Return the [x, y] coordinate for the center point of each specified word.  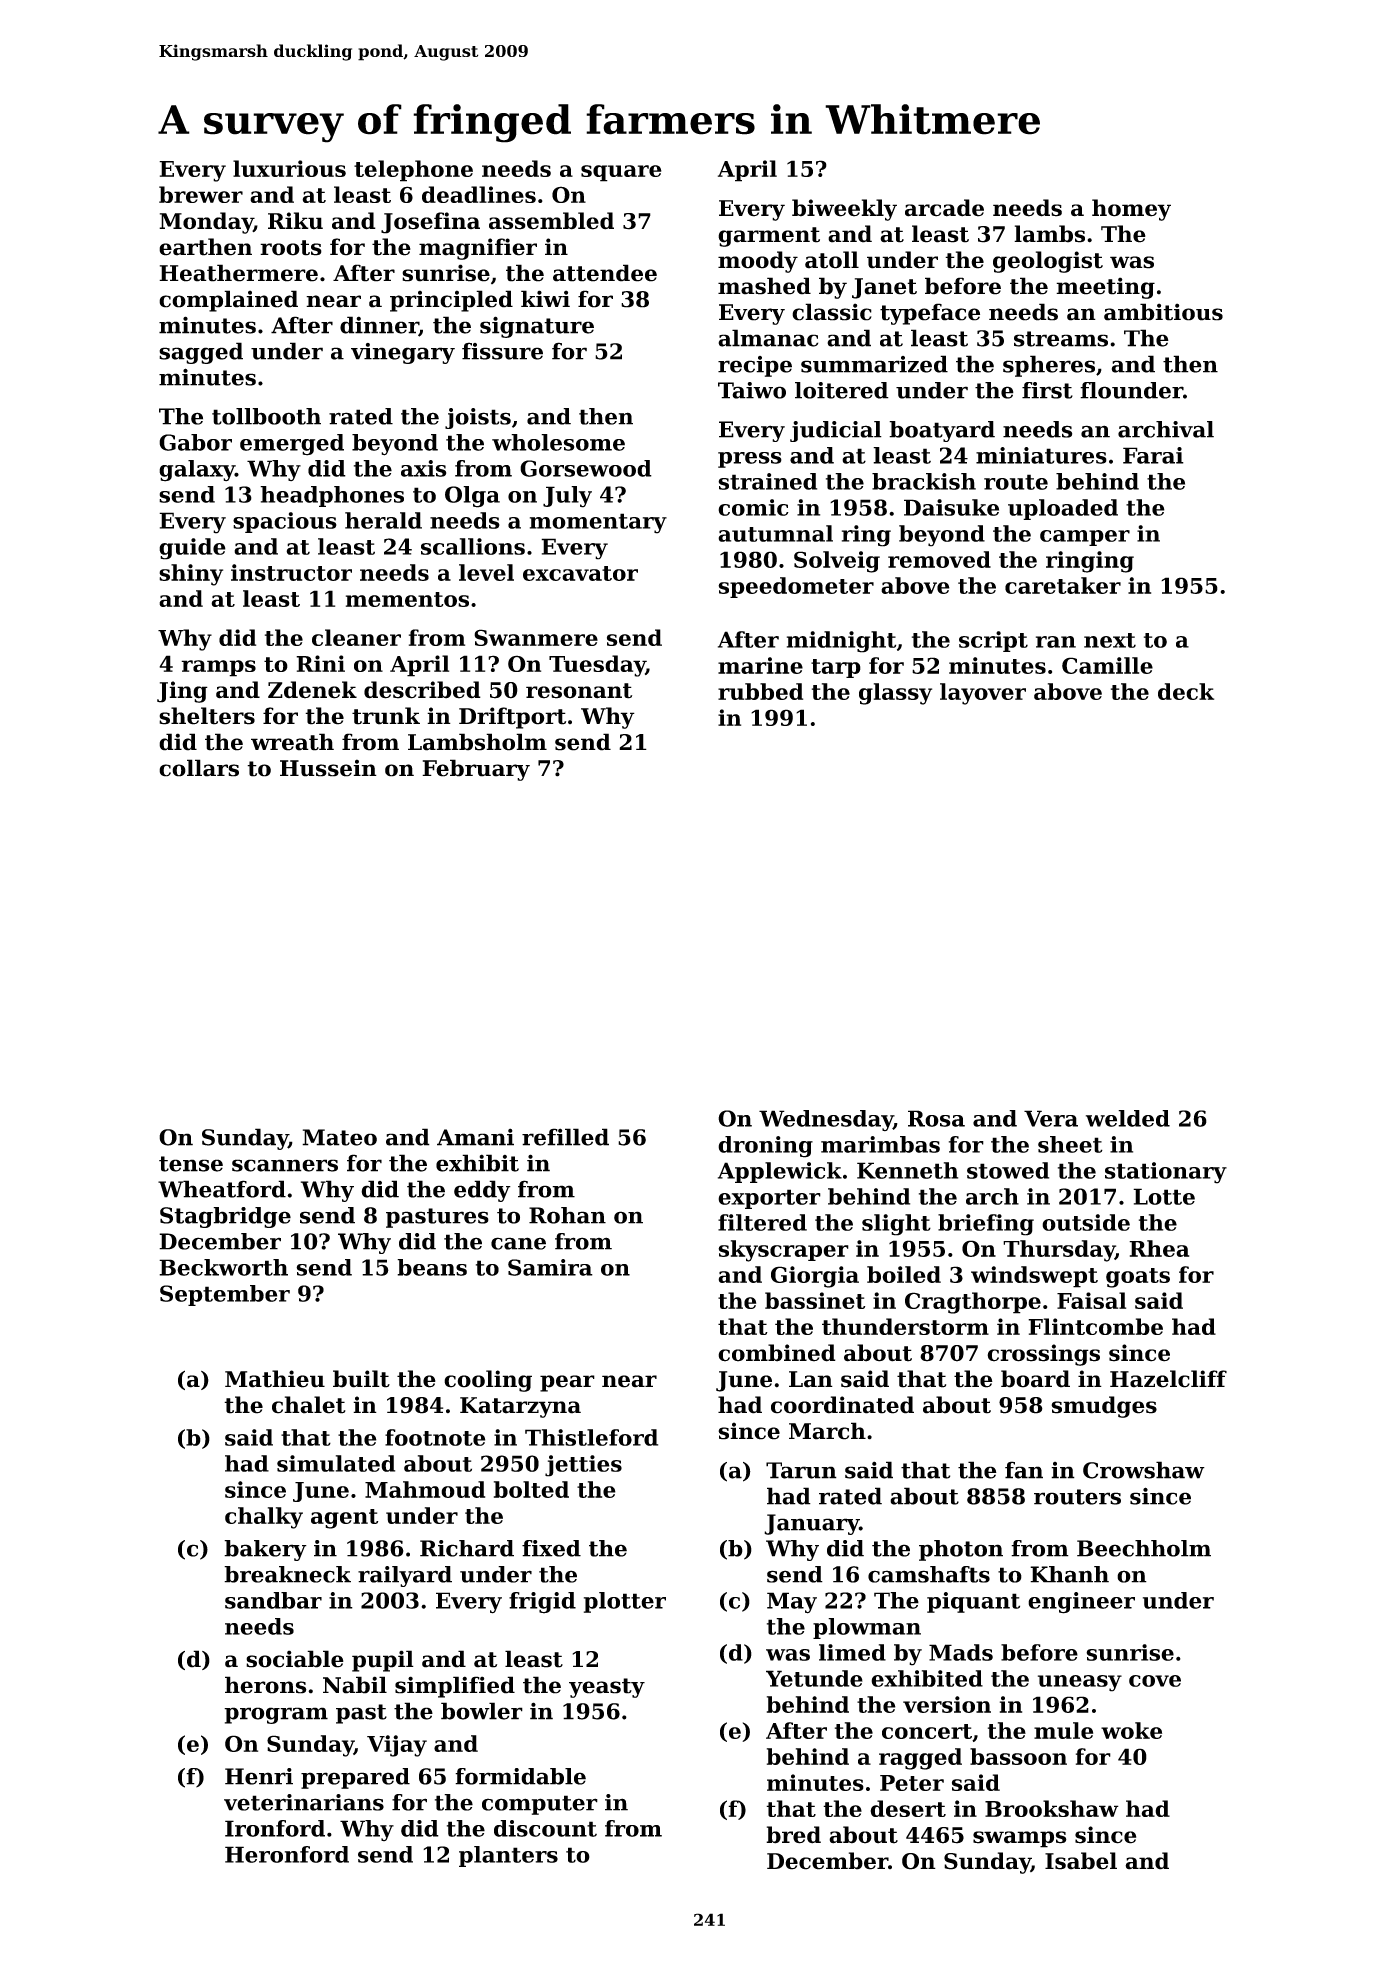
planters [508, 1856]
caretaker [1063, 585]
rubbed [760, 691]
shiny [191, 575]
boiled [904, 1274]
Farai [1153, 455]
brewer [201, 194]
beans [432, 1267]
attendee [605, 273]
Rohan [567, 1215]
